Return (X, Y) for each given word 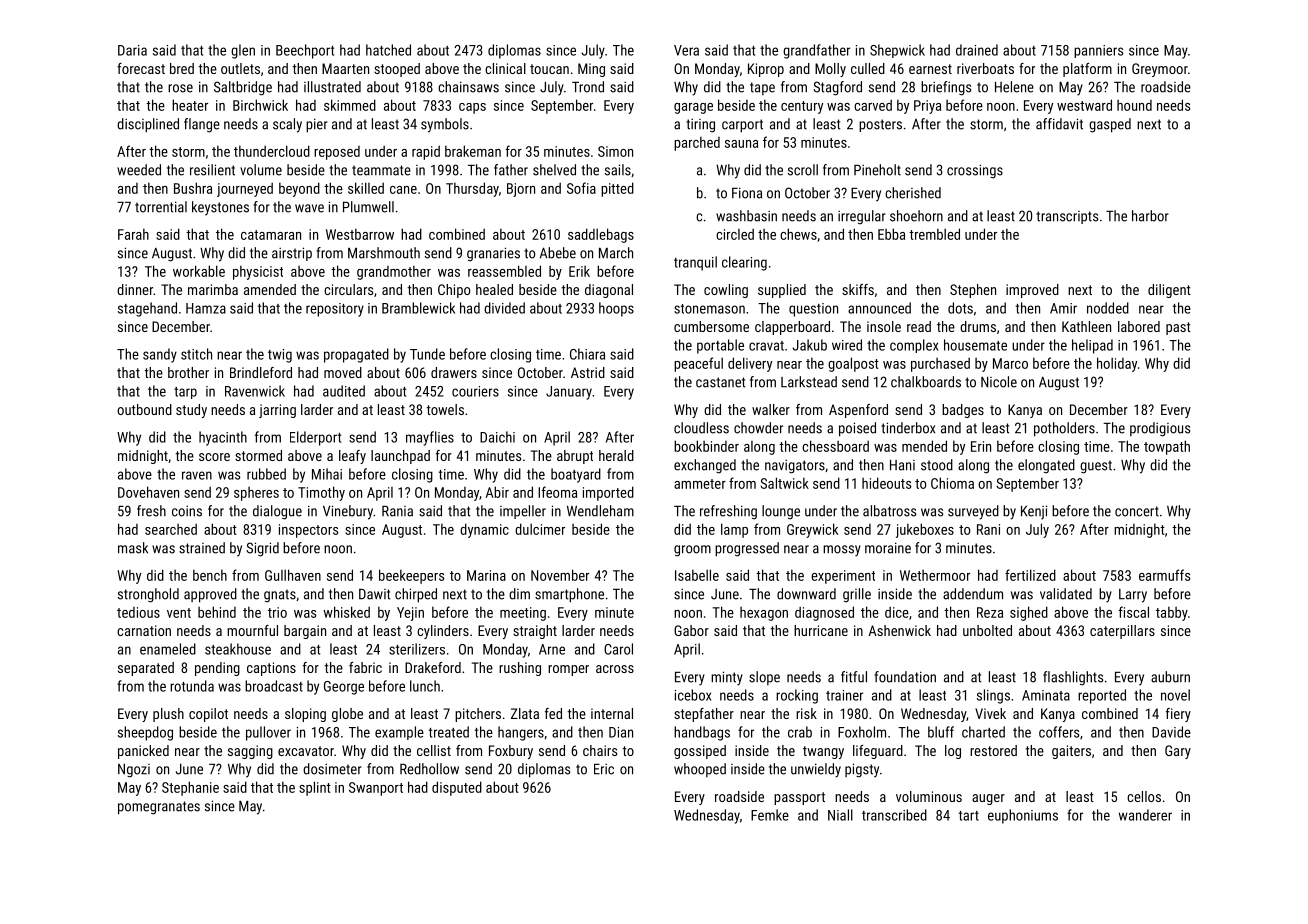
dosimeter (332, 769)
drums (978, 326)
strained (202, 548)
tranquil (695, 263)
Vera (686, 50)
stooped (397, 70)
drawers (454, 372)
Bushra (193, 188)
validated (1066, 594)
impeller (523, 512)
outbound (144, 409)
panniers (1098, 51)
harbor (1150, 216)
